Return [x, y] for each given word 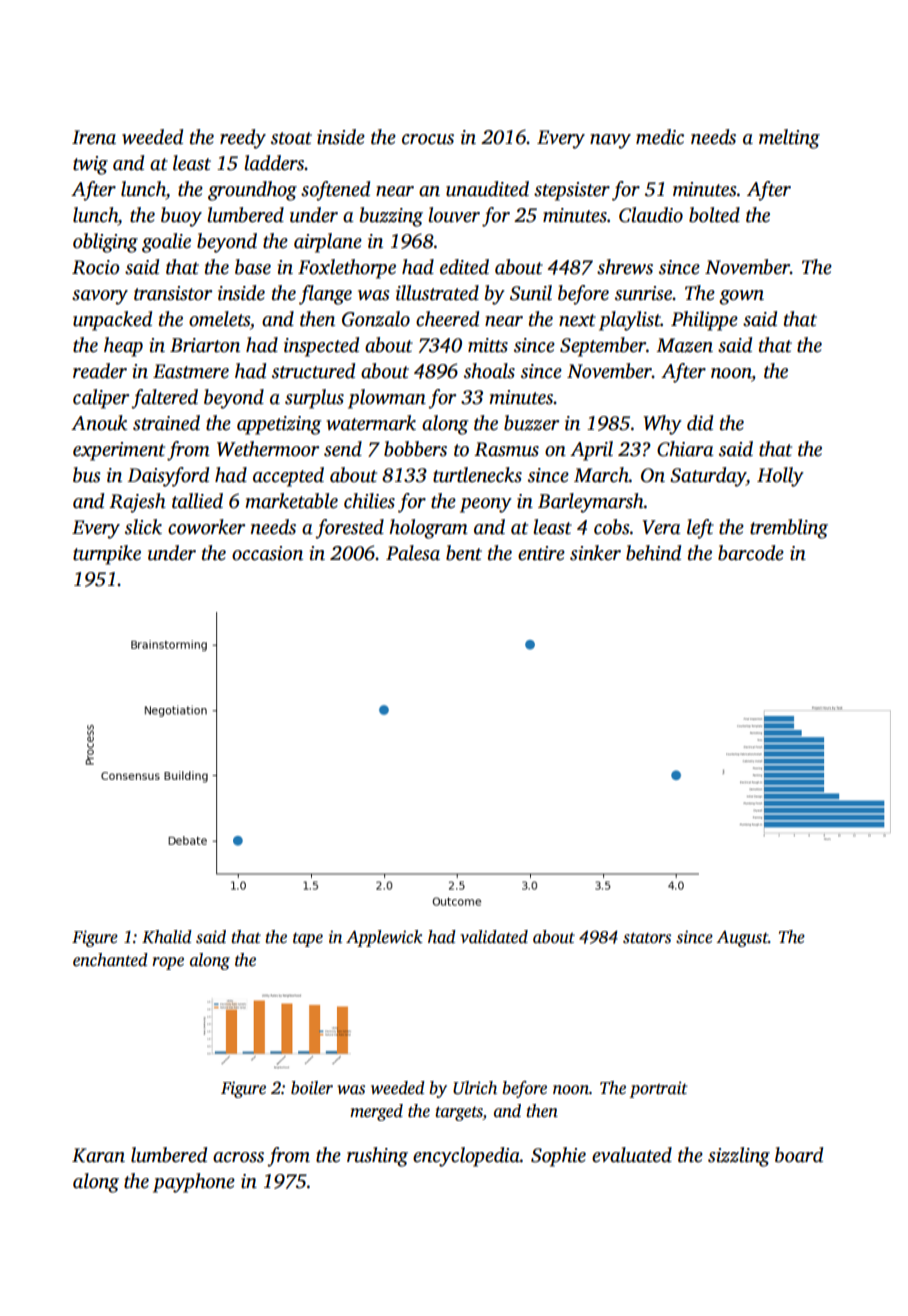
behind [653, 553]
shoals [489, 371]
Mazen [684, 345]
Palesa [413, 553]
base [253, 267]
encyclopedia [466, 1157]
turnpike [107, 555]
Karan [98, 1155]
